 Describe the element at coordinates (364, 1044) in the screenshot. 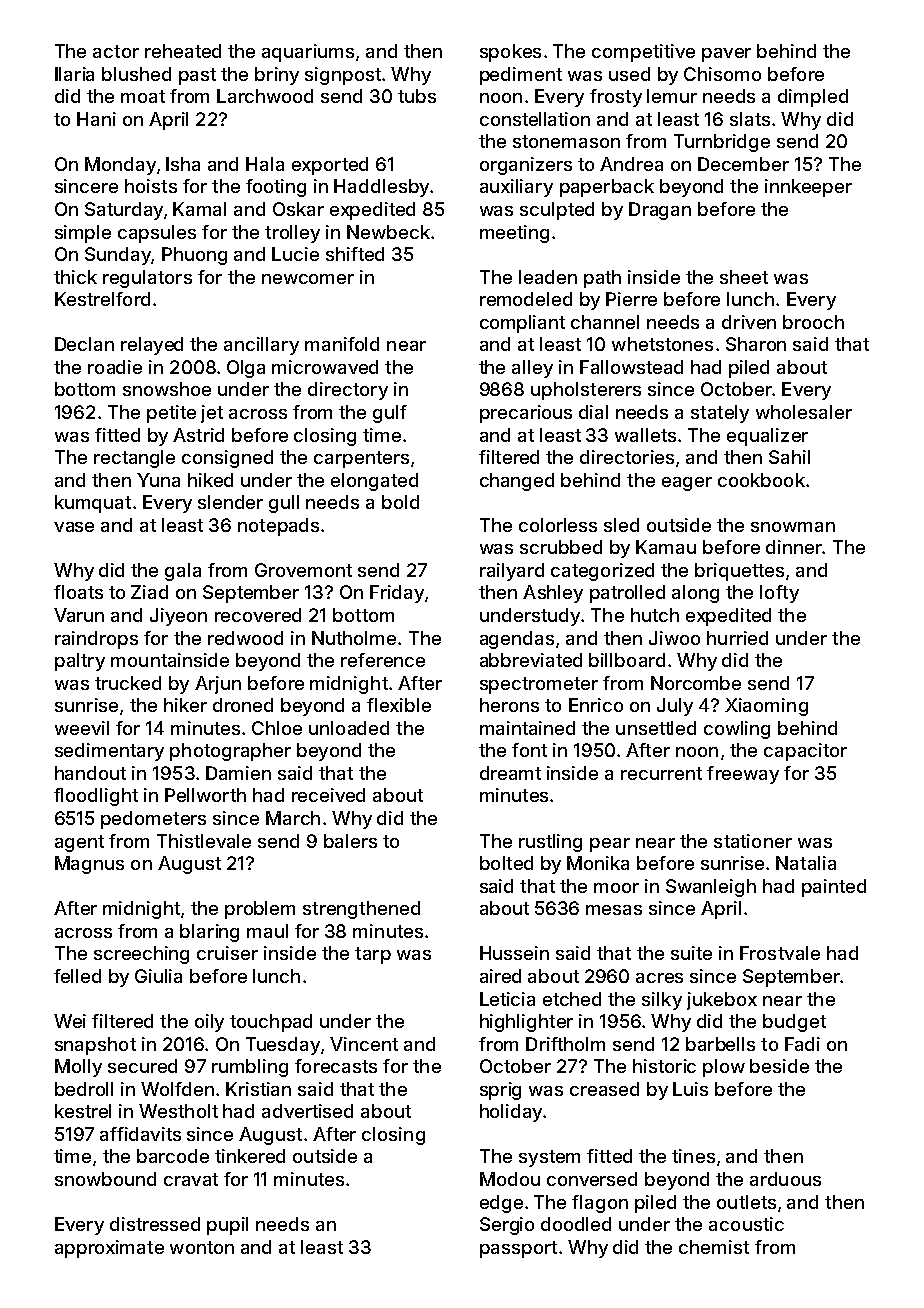

I see `Vincent` at that location.
